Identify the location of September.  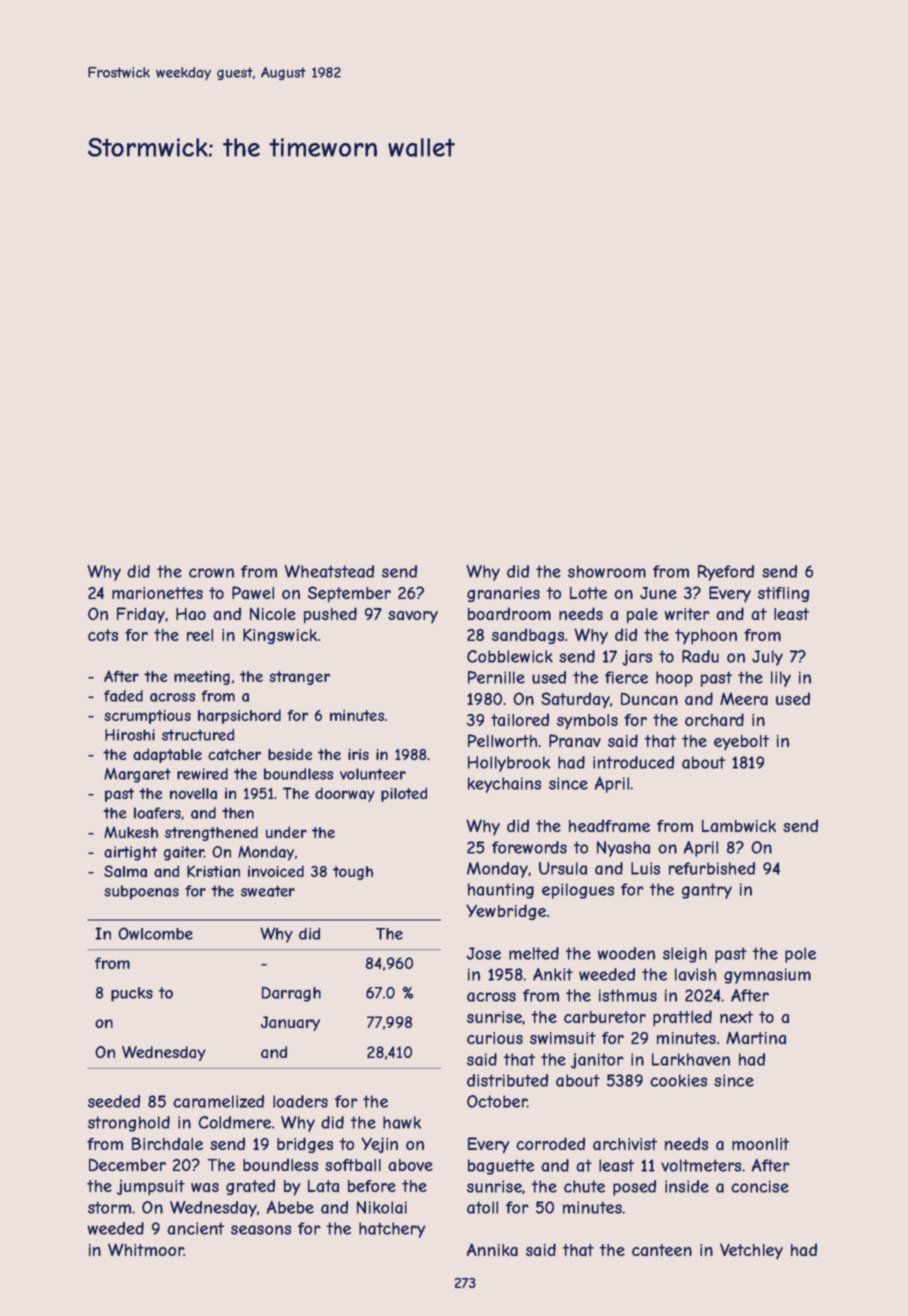
(349, 594).
